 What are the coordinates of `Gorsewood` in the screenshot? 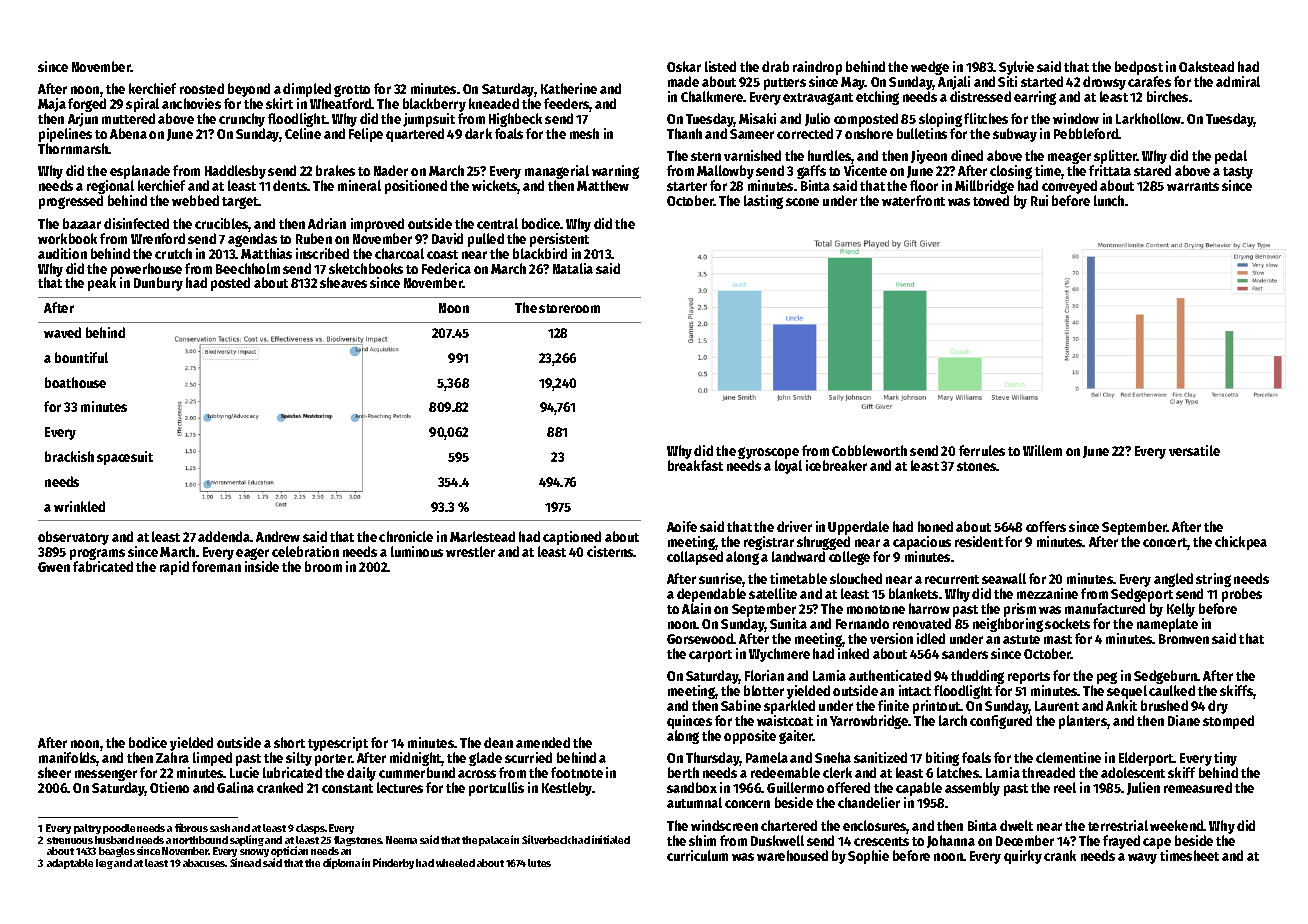 It's located at (700, 638).
